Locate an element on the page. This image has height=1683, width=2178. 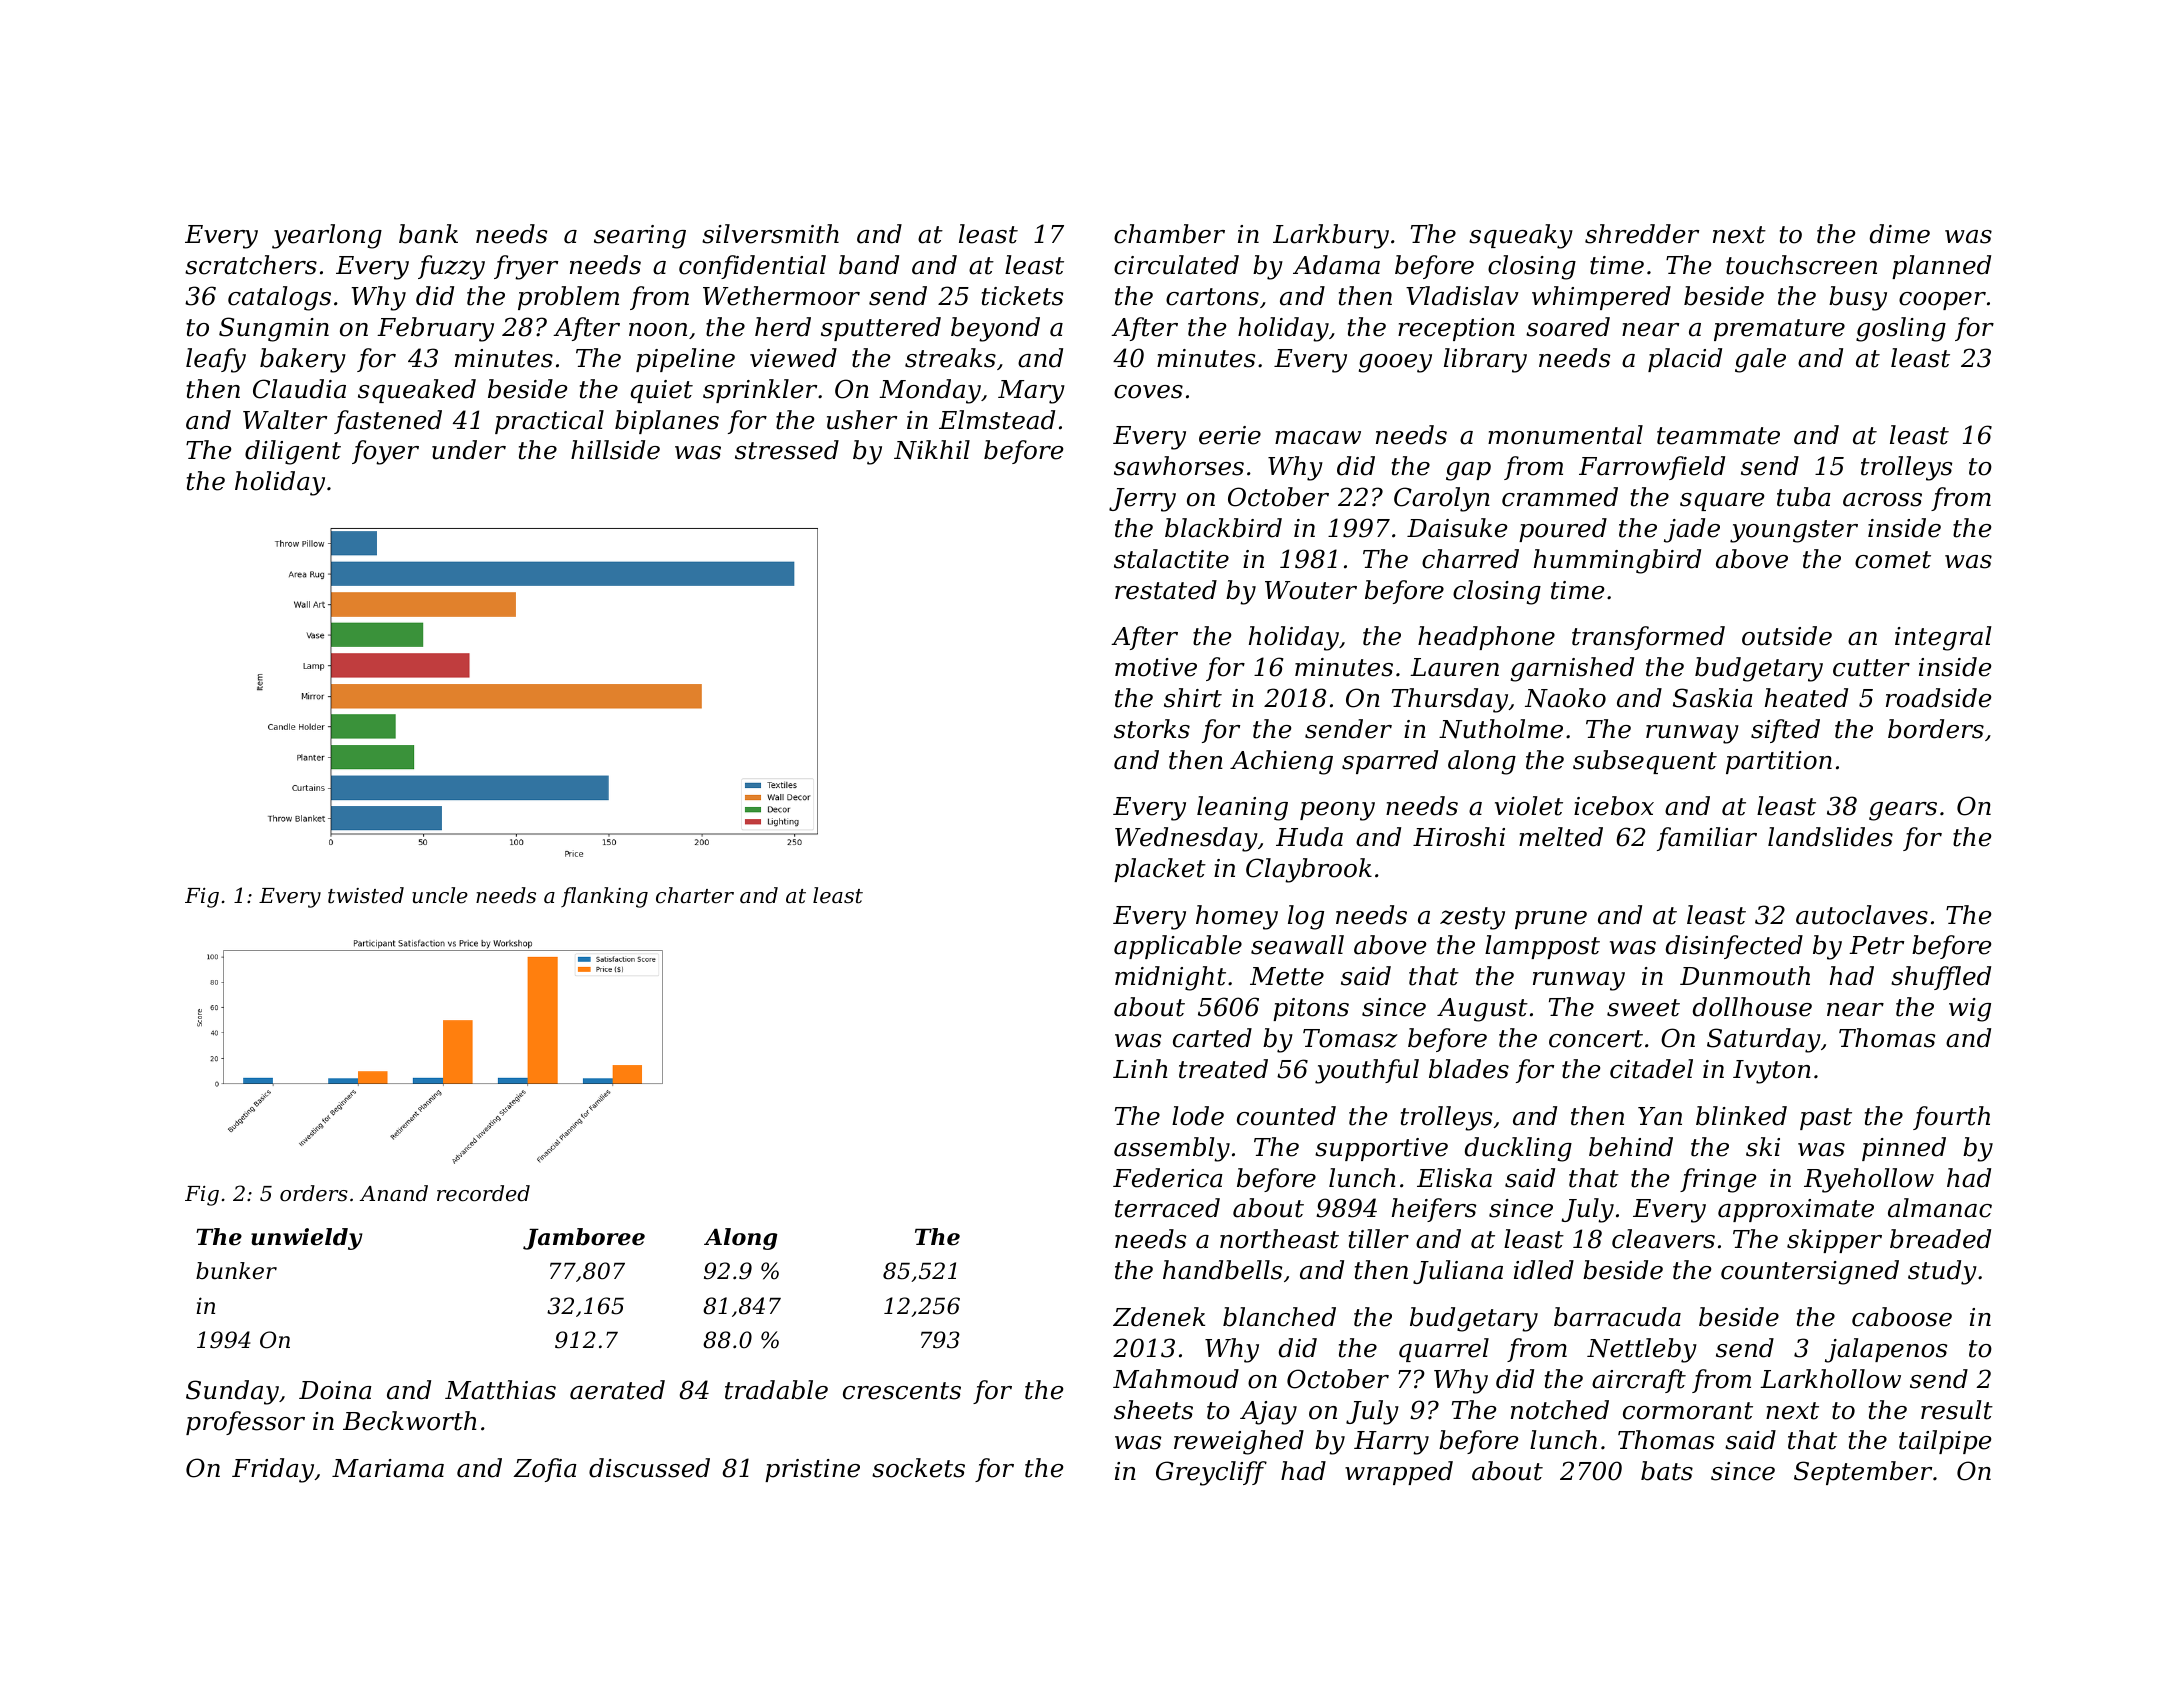
leafy is located at coordinates (216, 360).
